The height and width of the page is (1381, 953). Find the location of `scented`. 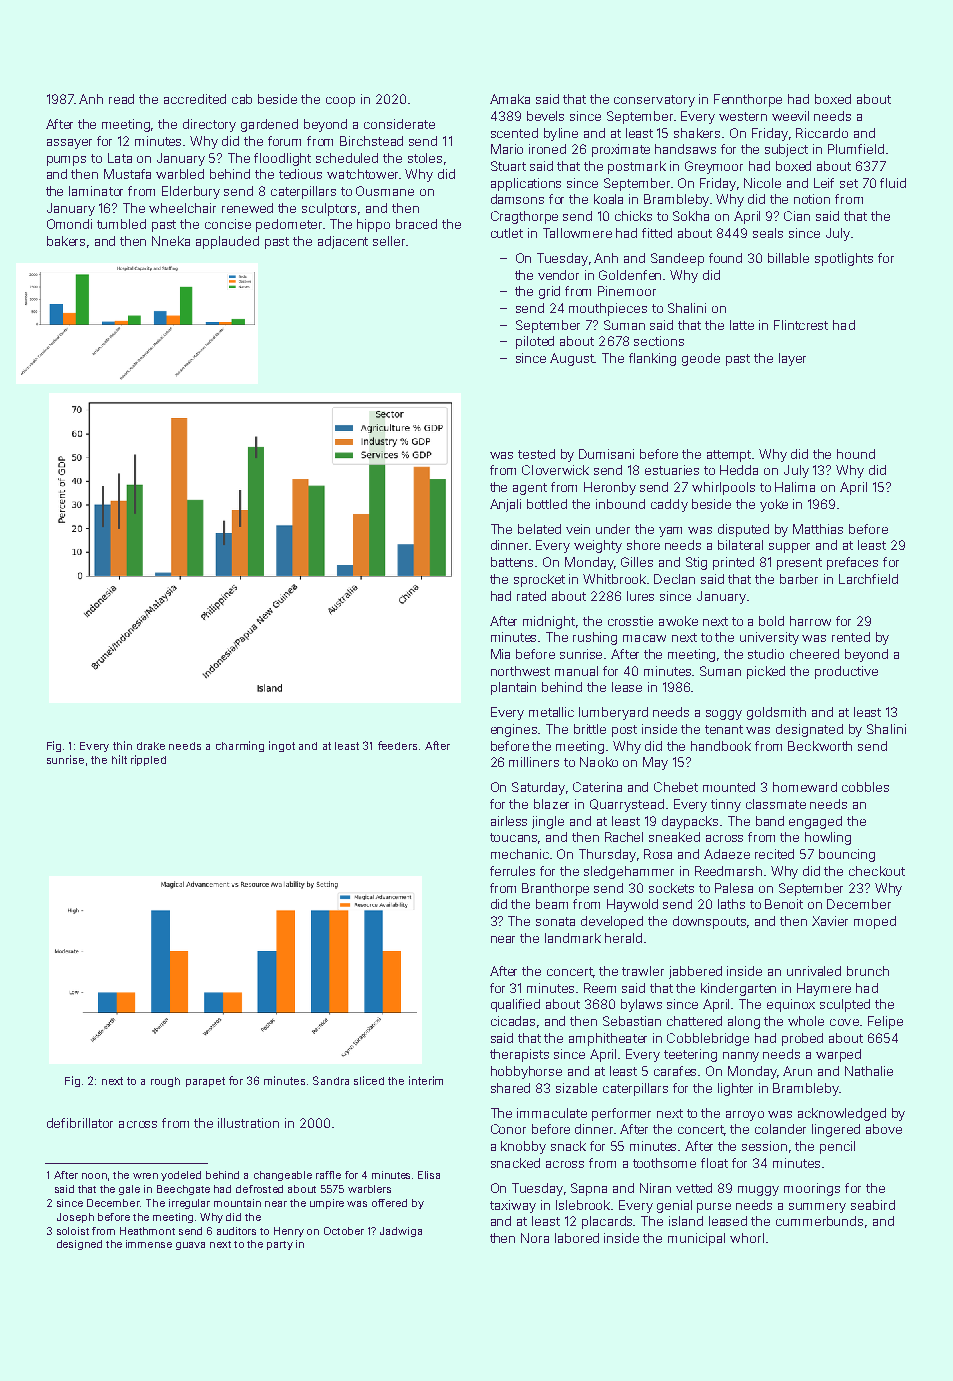

scented is located at coordinates (514, 133).
